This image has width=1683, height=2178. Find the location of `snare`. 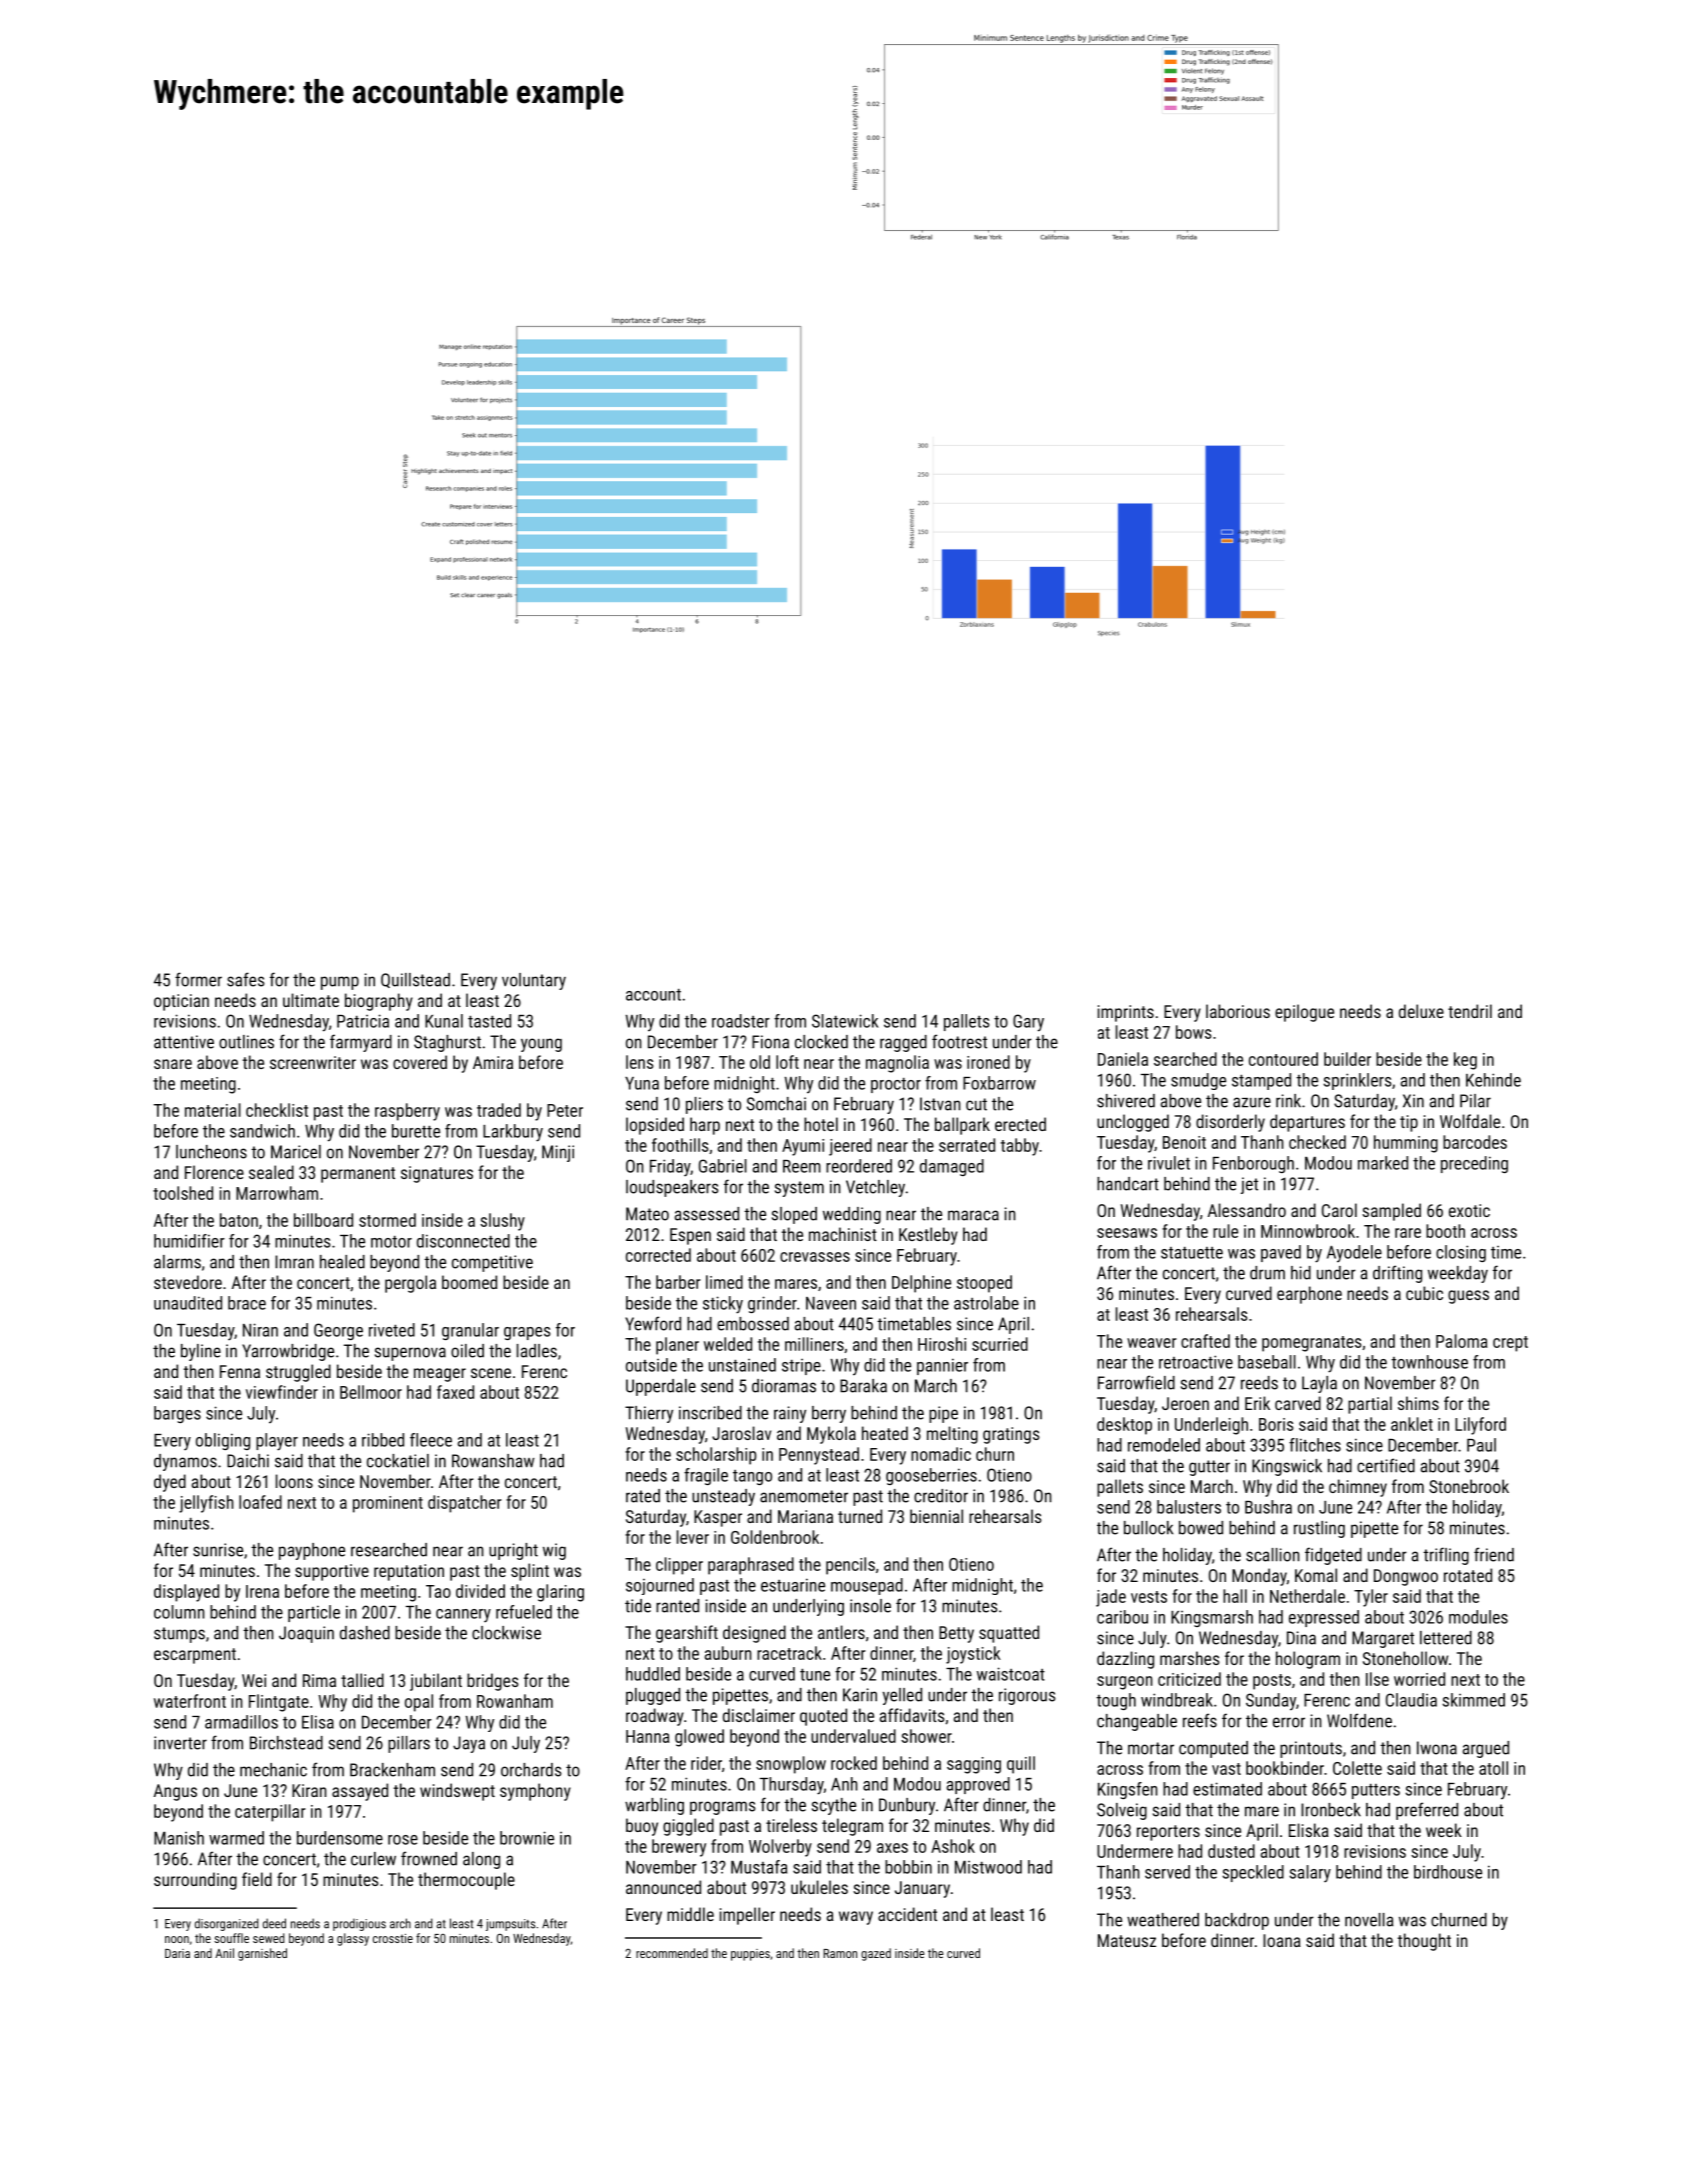

snare is located at coordinates (173, 1064).
